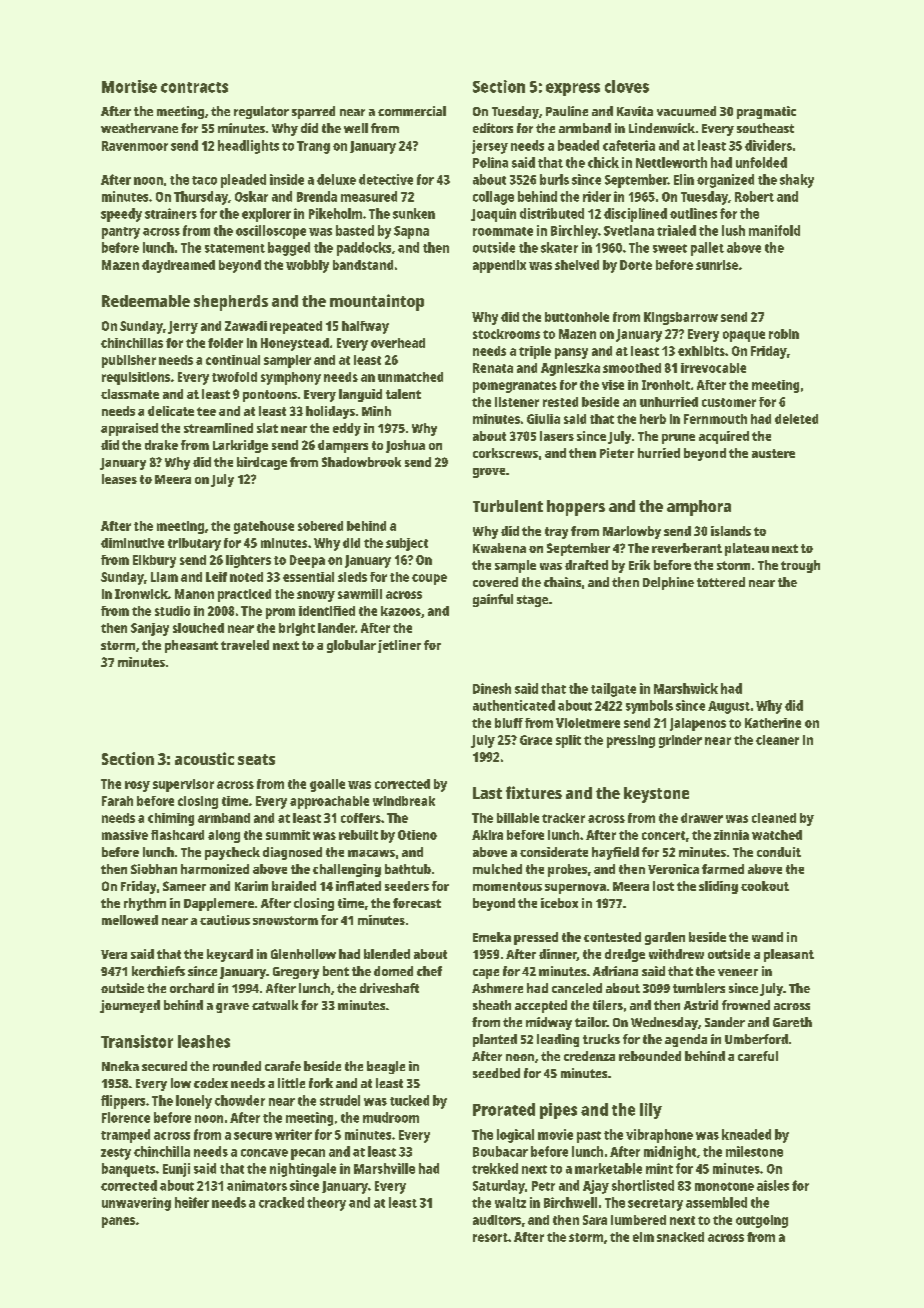 Image resolution: width=924 pixels, height=1308 pixels. Describe the element at coordinates (412, 111) in the image. I see `commercial` at that location.
